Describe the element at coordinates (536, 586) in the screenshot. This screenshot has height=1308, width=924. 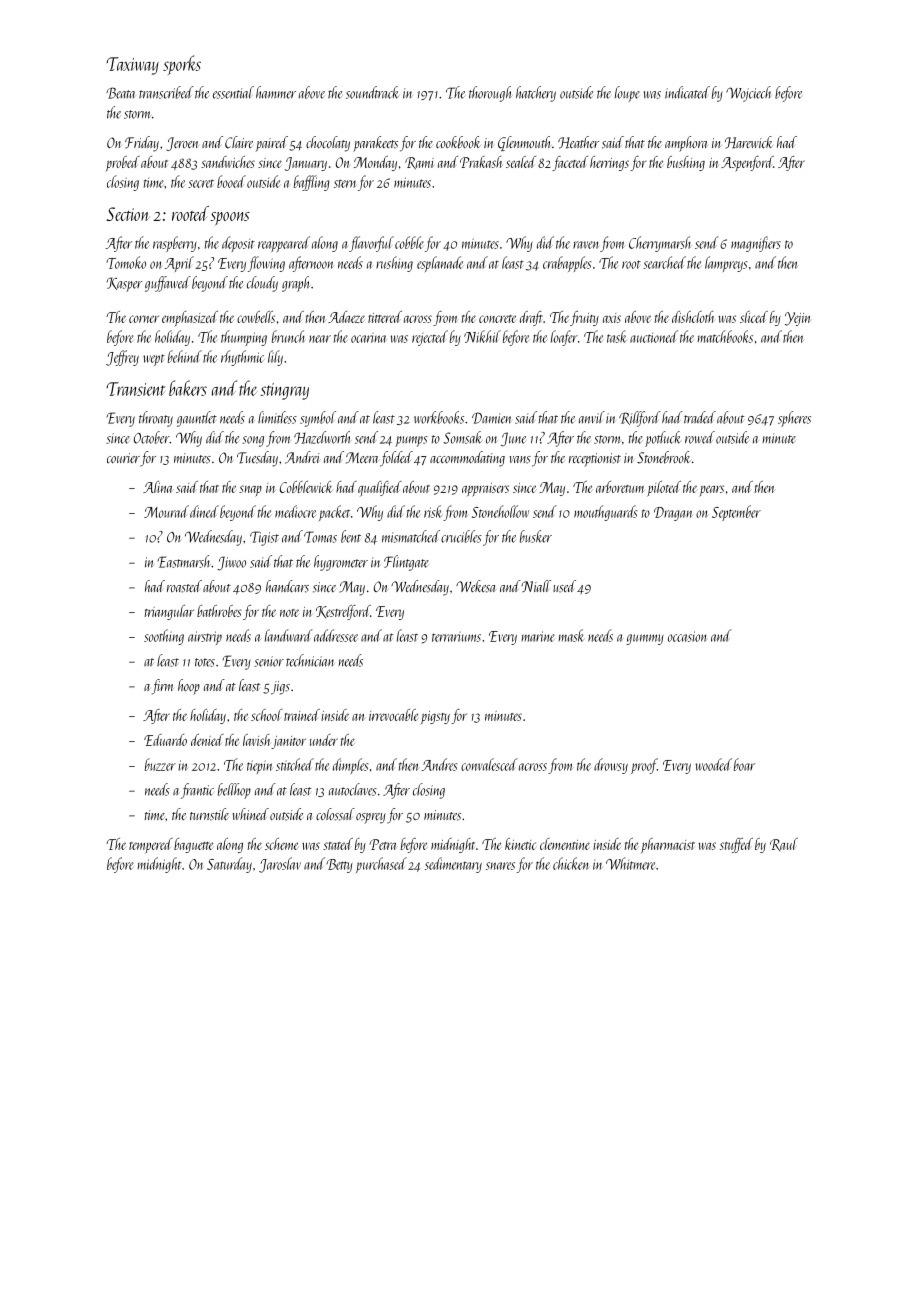
I see `Niall` at that location.
